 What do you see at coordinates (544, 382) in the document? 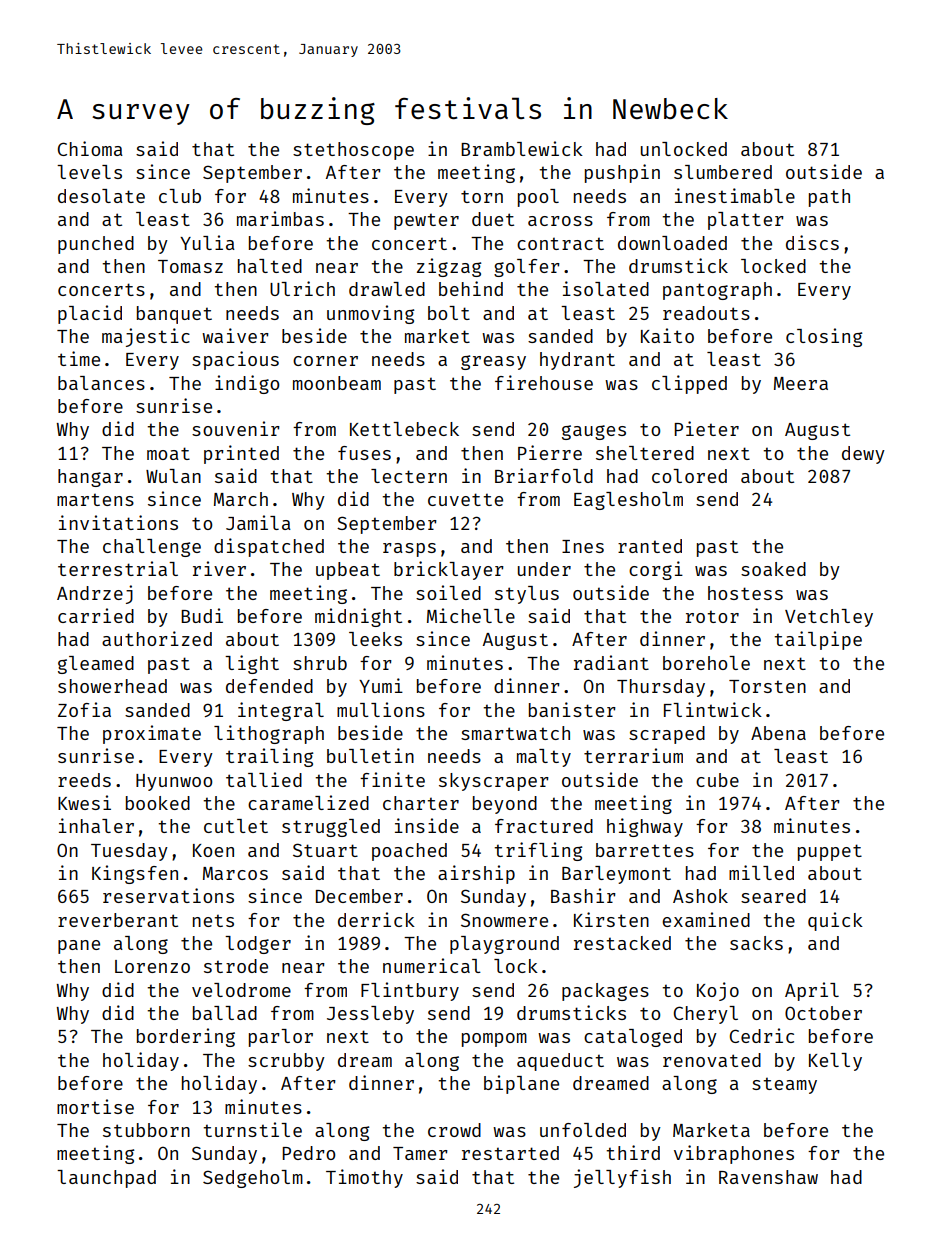
I see `firehouse` at bounding box center [544, 382].
